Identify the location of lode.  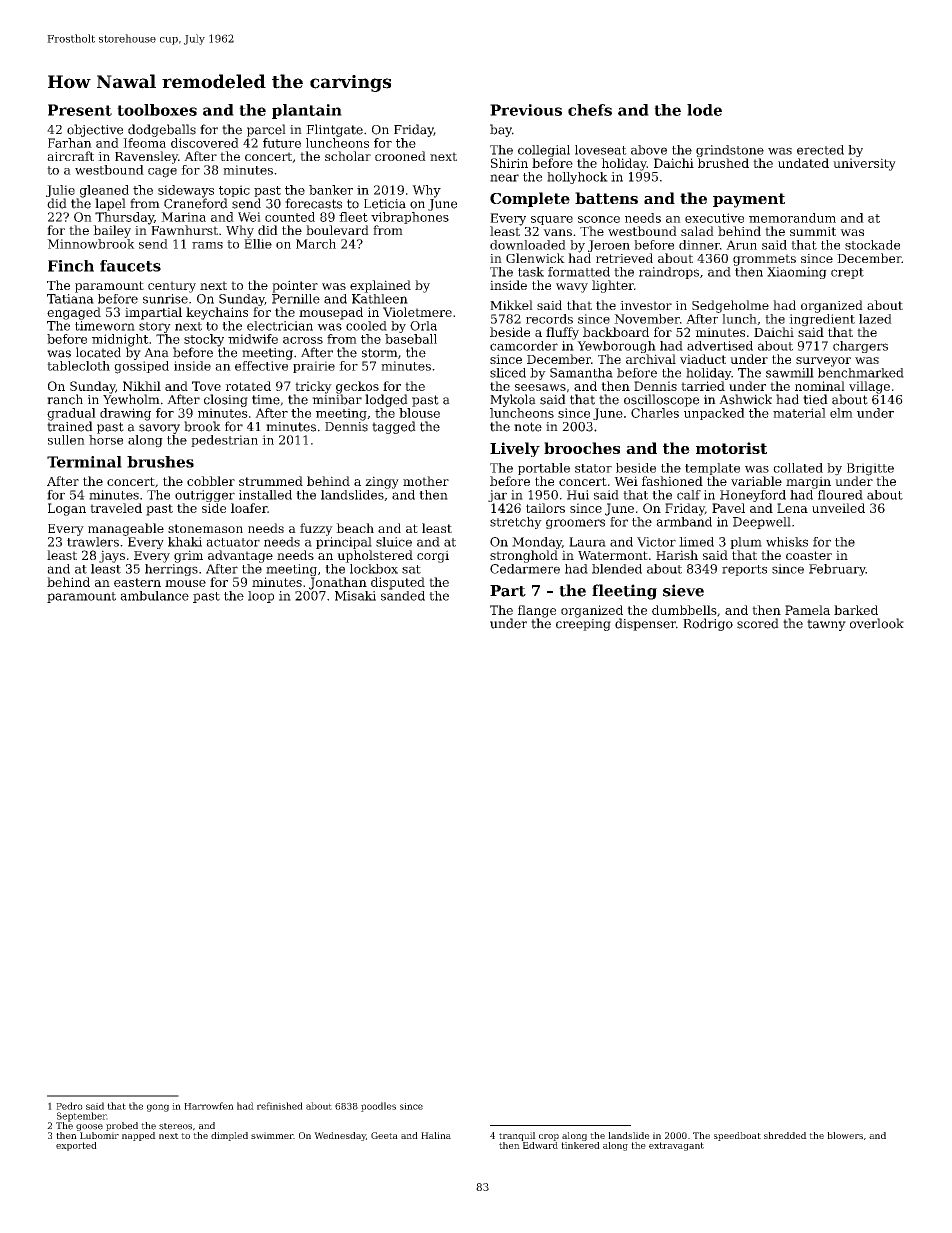
(704, 110).
